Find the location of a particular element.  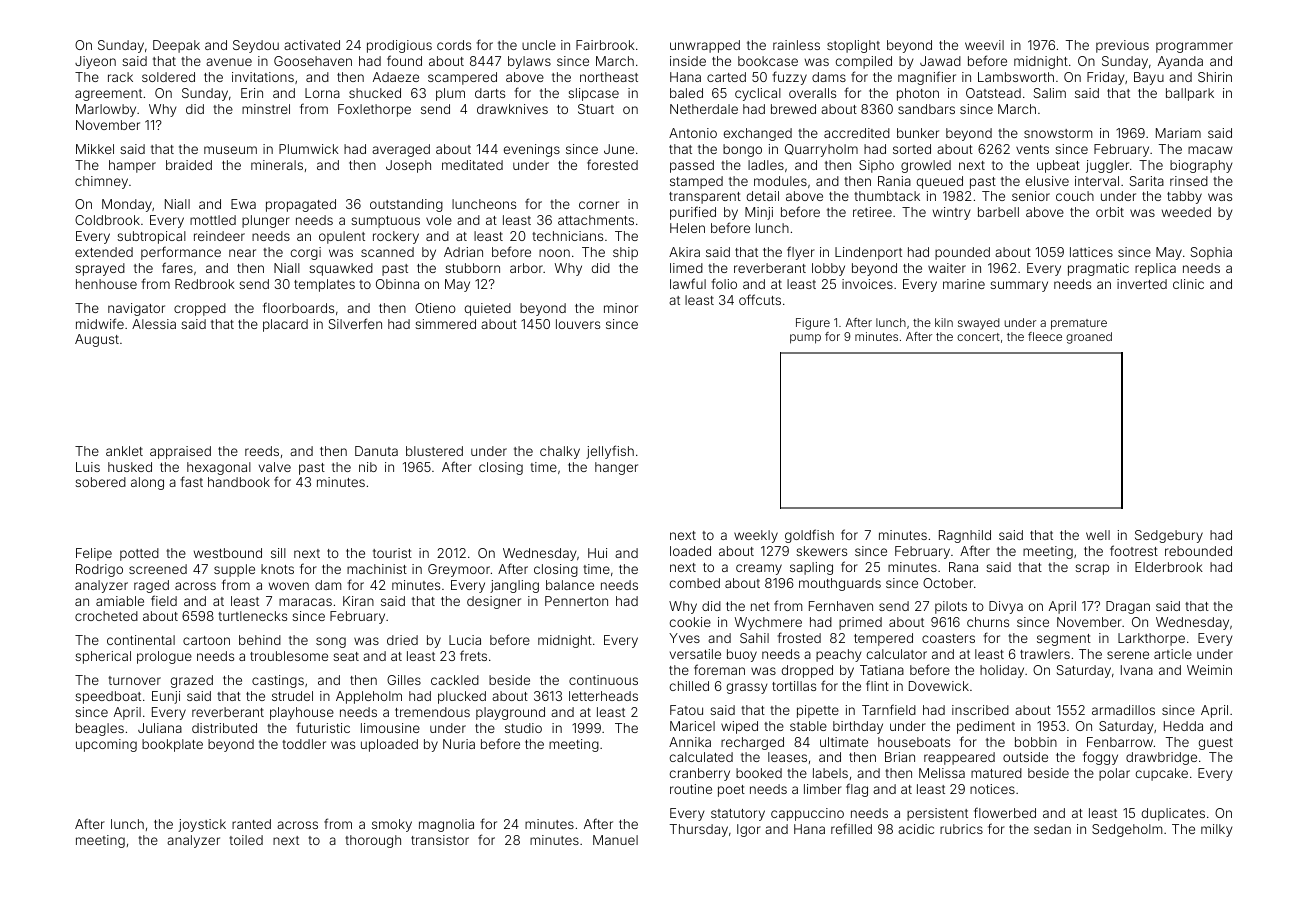

toiled is located at coordinates (246, 840).
